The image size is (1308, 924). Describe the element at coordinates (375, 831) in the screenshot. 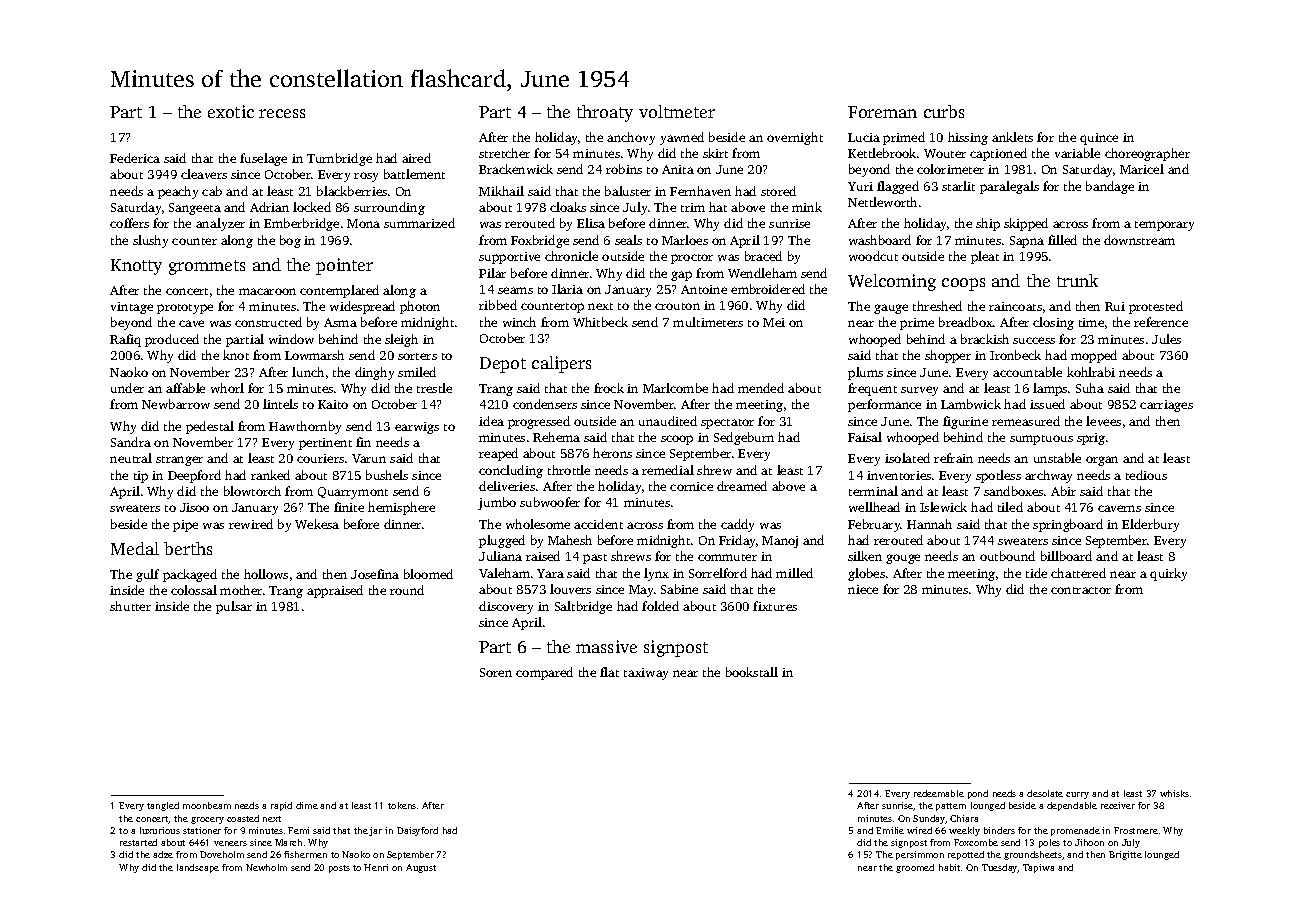

I see `jar` at that location.
